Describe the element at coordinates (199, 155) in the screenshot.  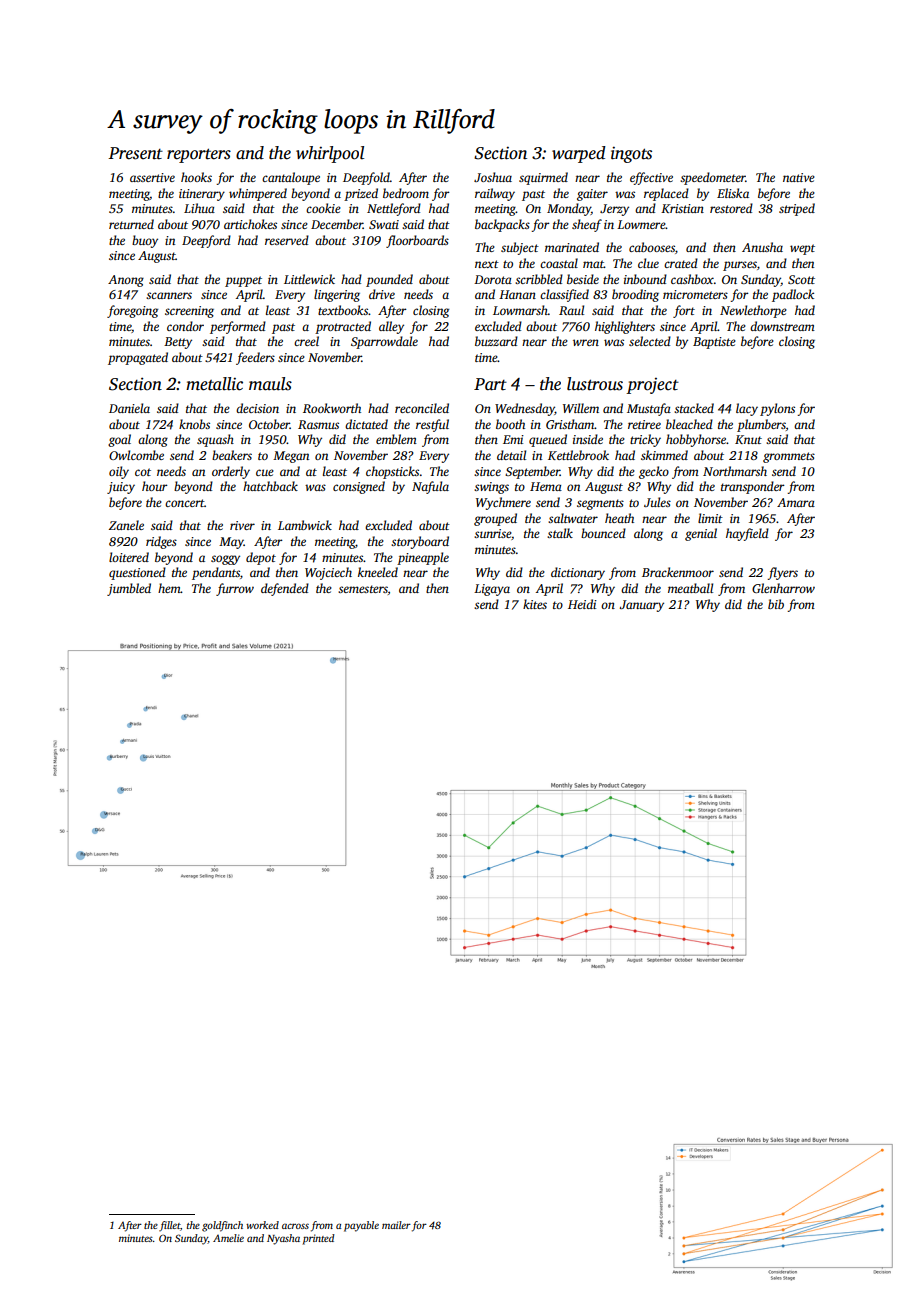
I see `reporters` at that location.
